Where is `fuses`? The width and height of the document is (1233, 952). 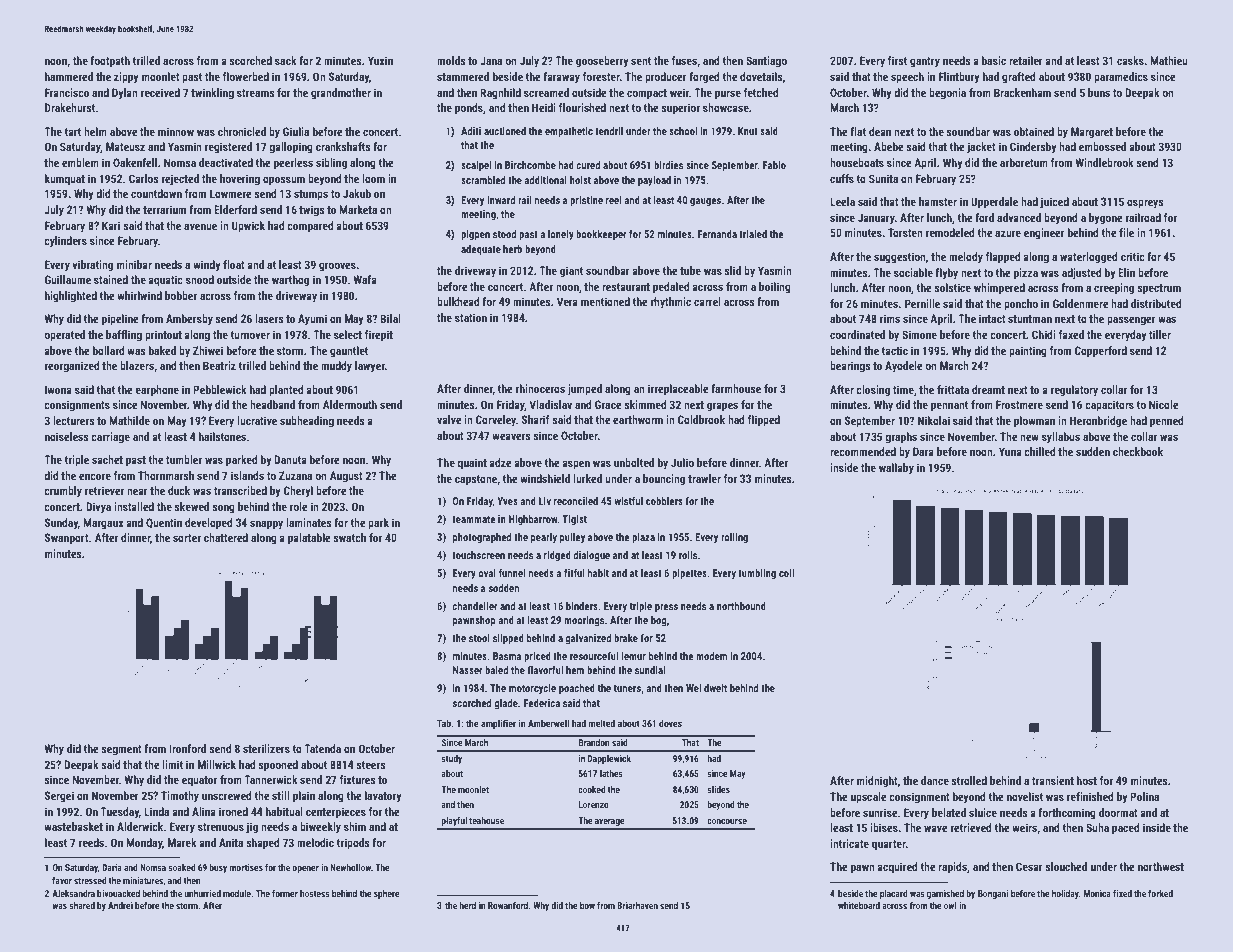 fuses is located at coordinates (684, 60).
